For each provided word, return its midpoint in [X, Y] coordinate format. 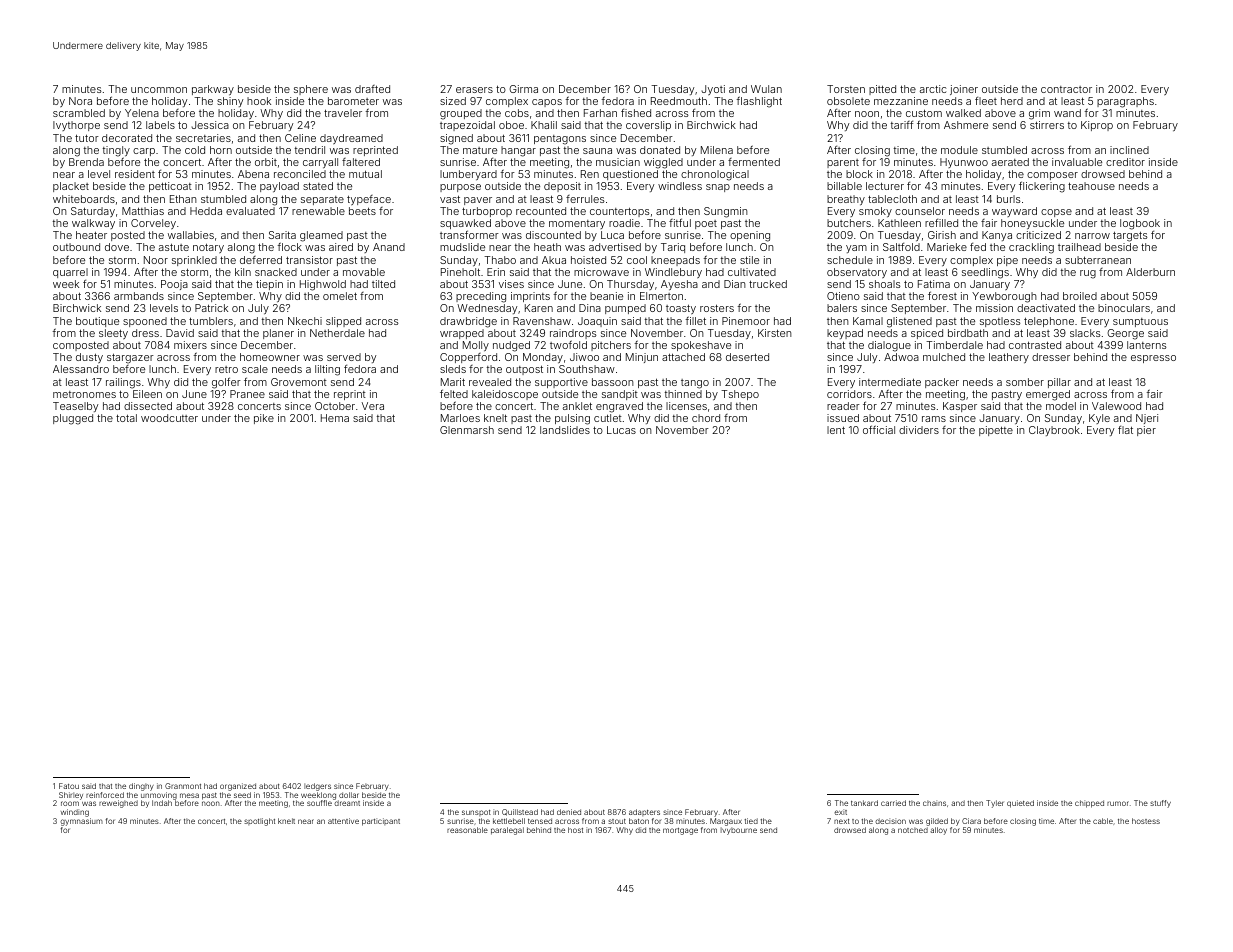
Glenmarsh [467, 430]
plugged [73, 419]
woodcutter [169, 418]
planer [278, 334]
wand [1067, 113]
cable [1103, 821]
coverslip [648, 126]
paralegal [507, 831]
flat [1125, 430]
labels [160, 125]
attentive [343, 821]
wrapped [462, 334]
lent [836, 430]
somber [1025, 382]
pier [1146, 431]
